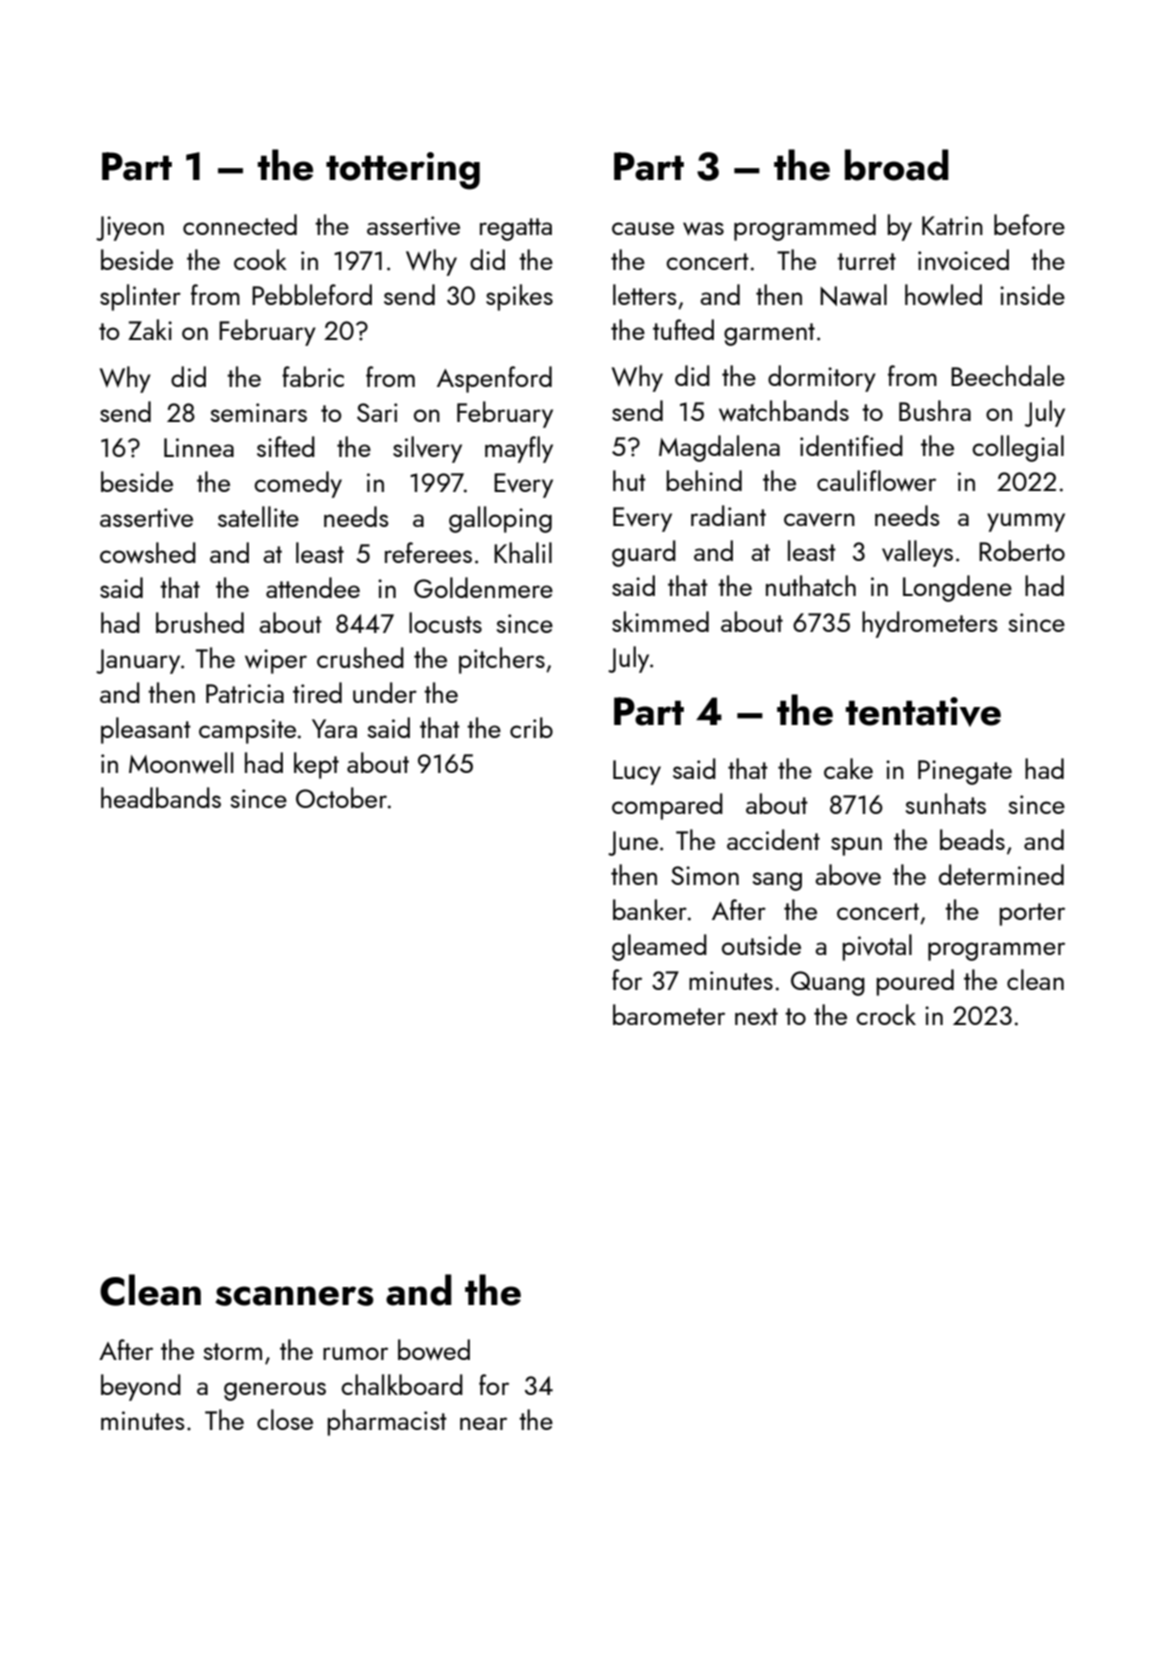  Describe the element at coordinates (516, 229) in the document. I see `regatta` at that location.
